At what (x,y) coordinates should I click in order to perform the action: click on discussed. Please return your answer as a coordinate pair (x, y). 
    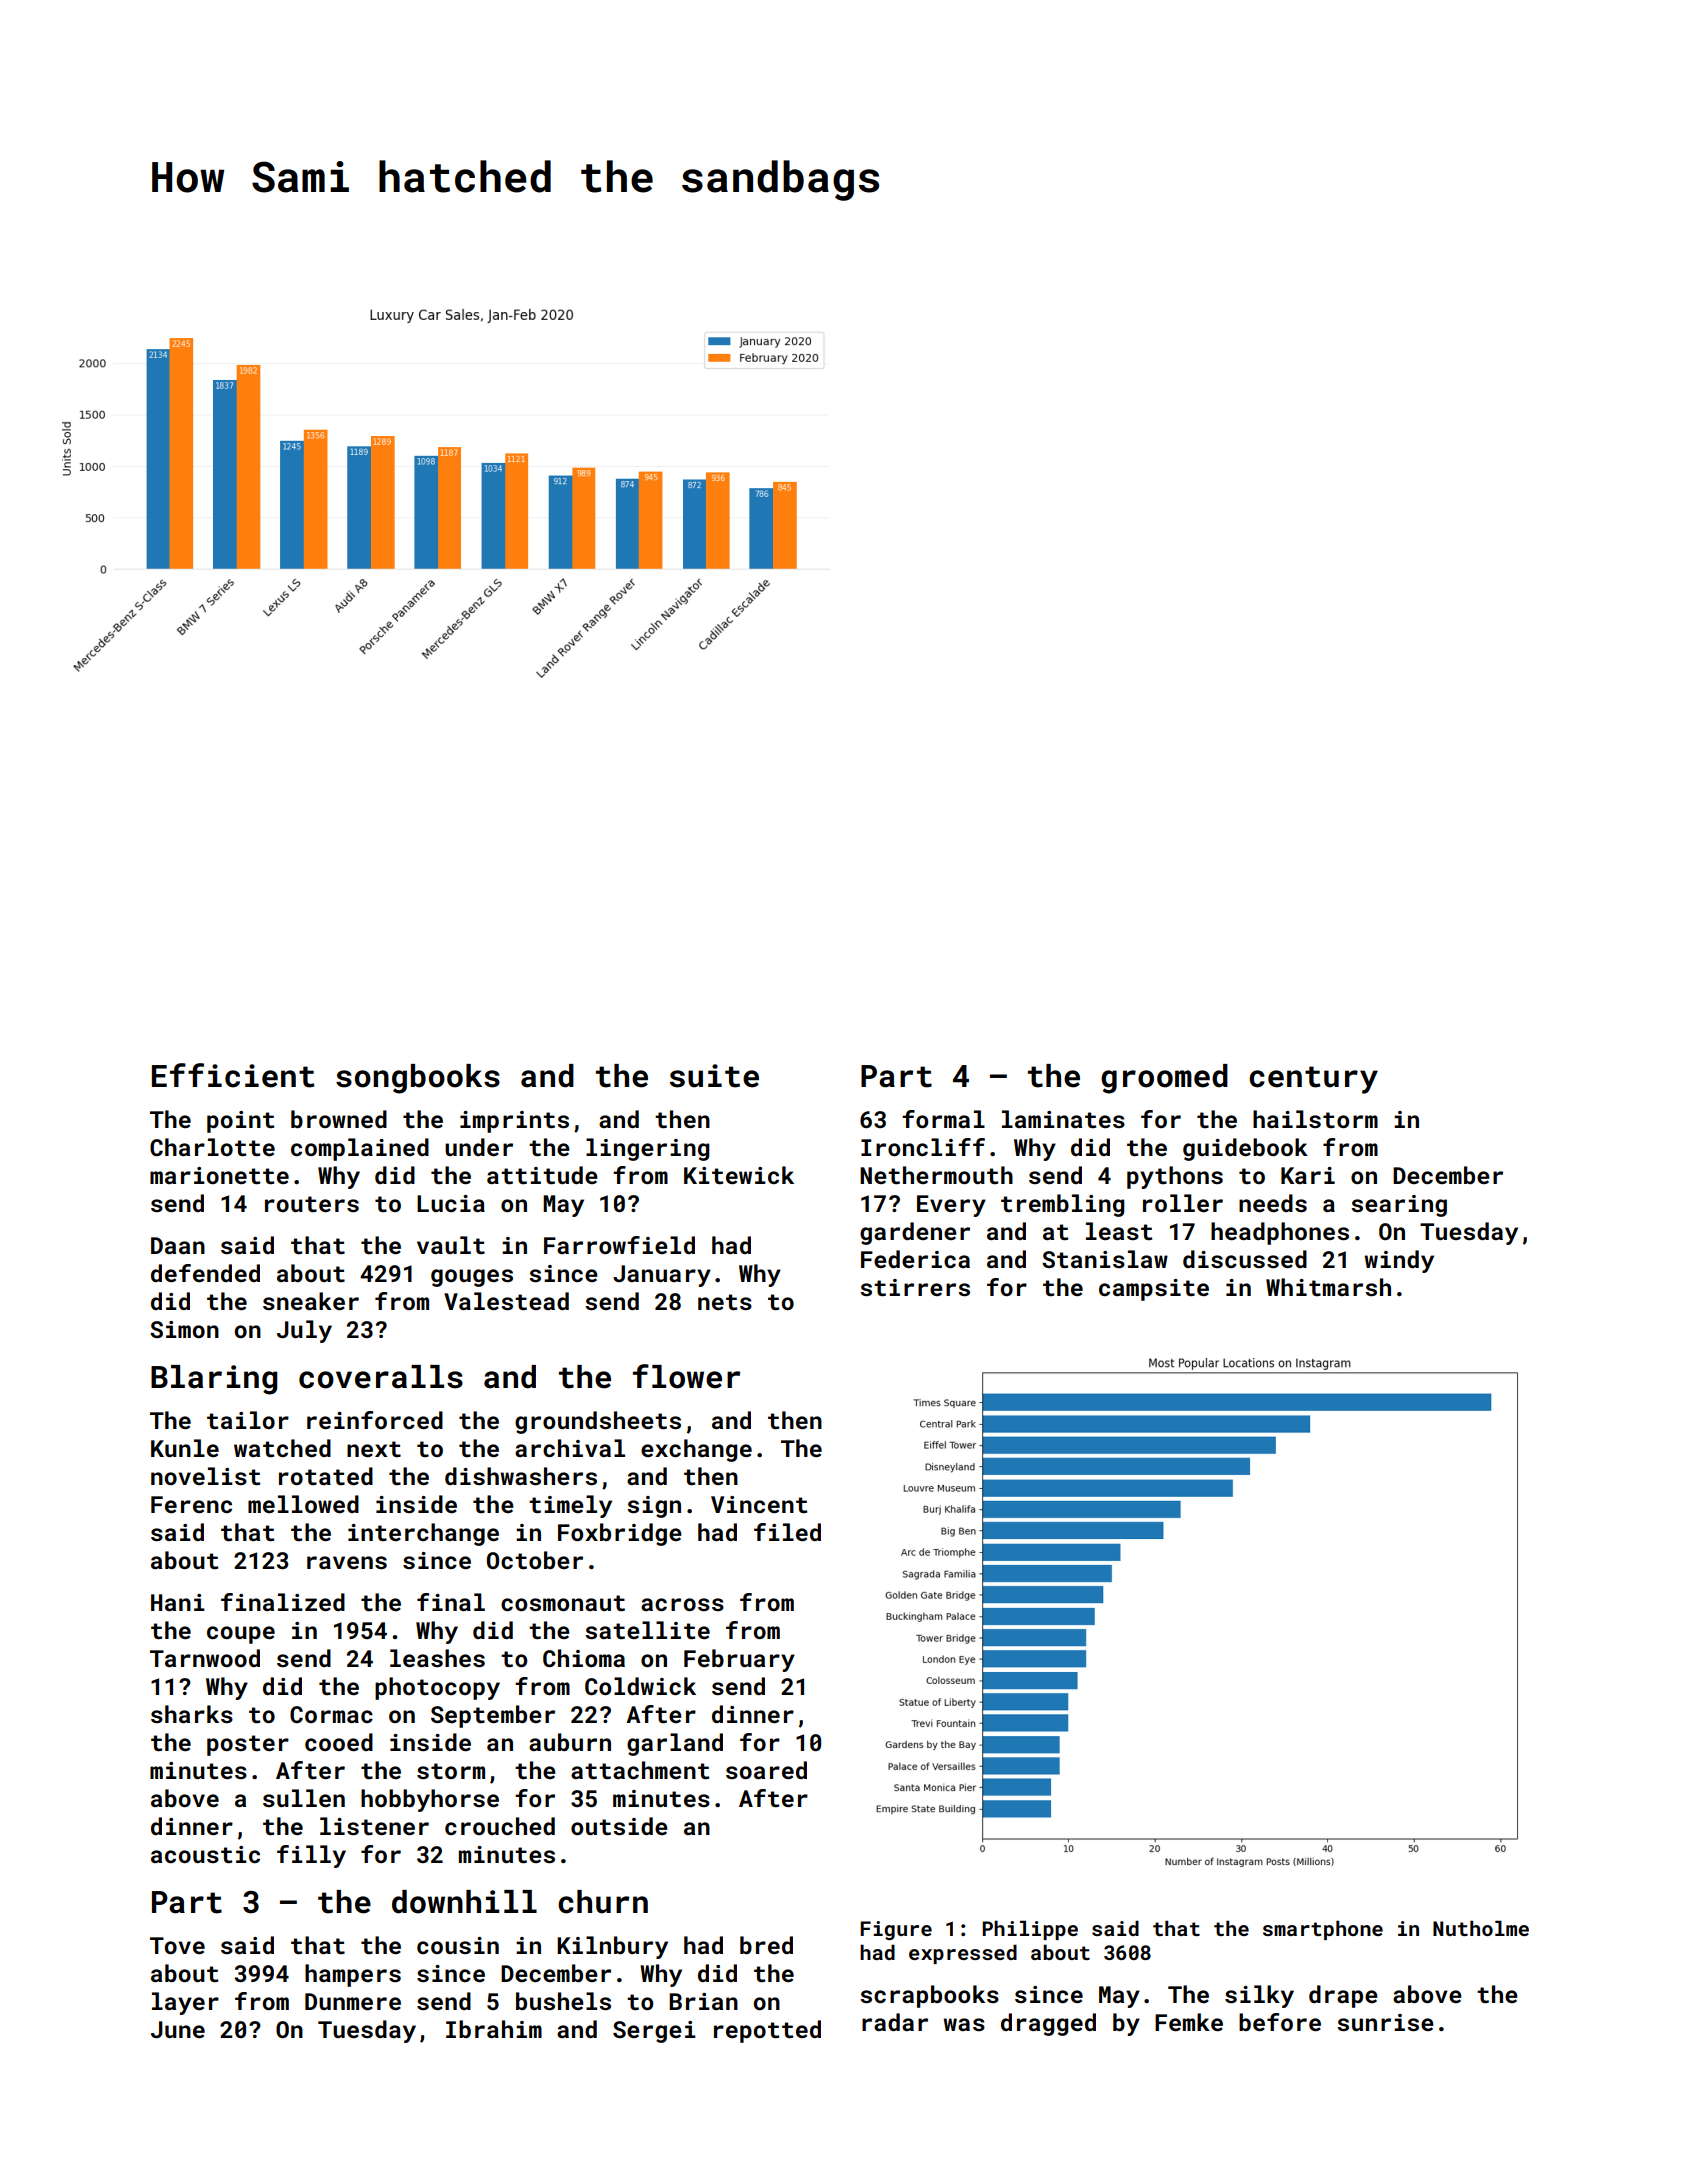
    Looking at the image, I should click on (1245, 1259).
